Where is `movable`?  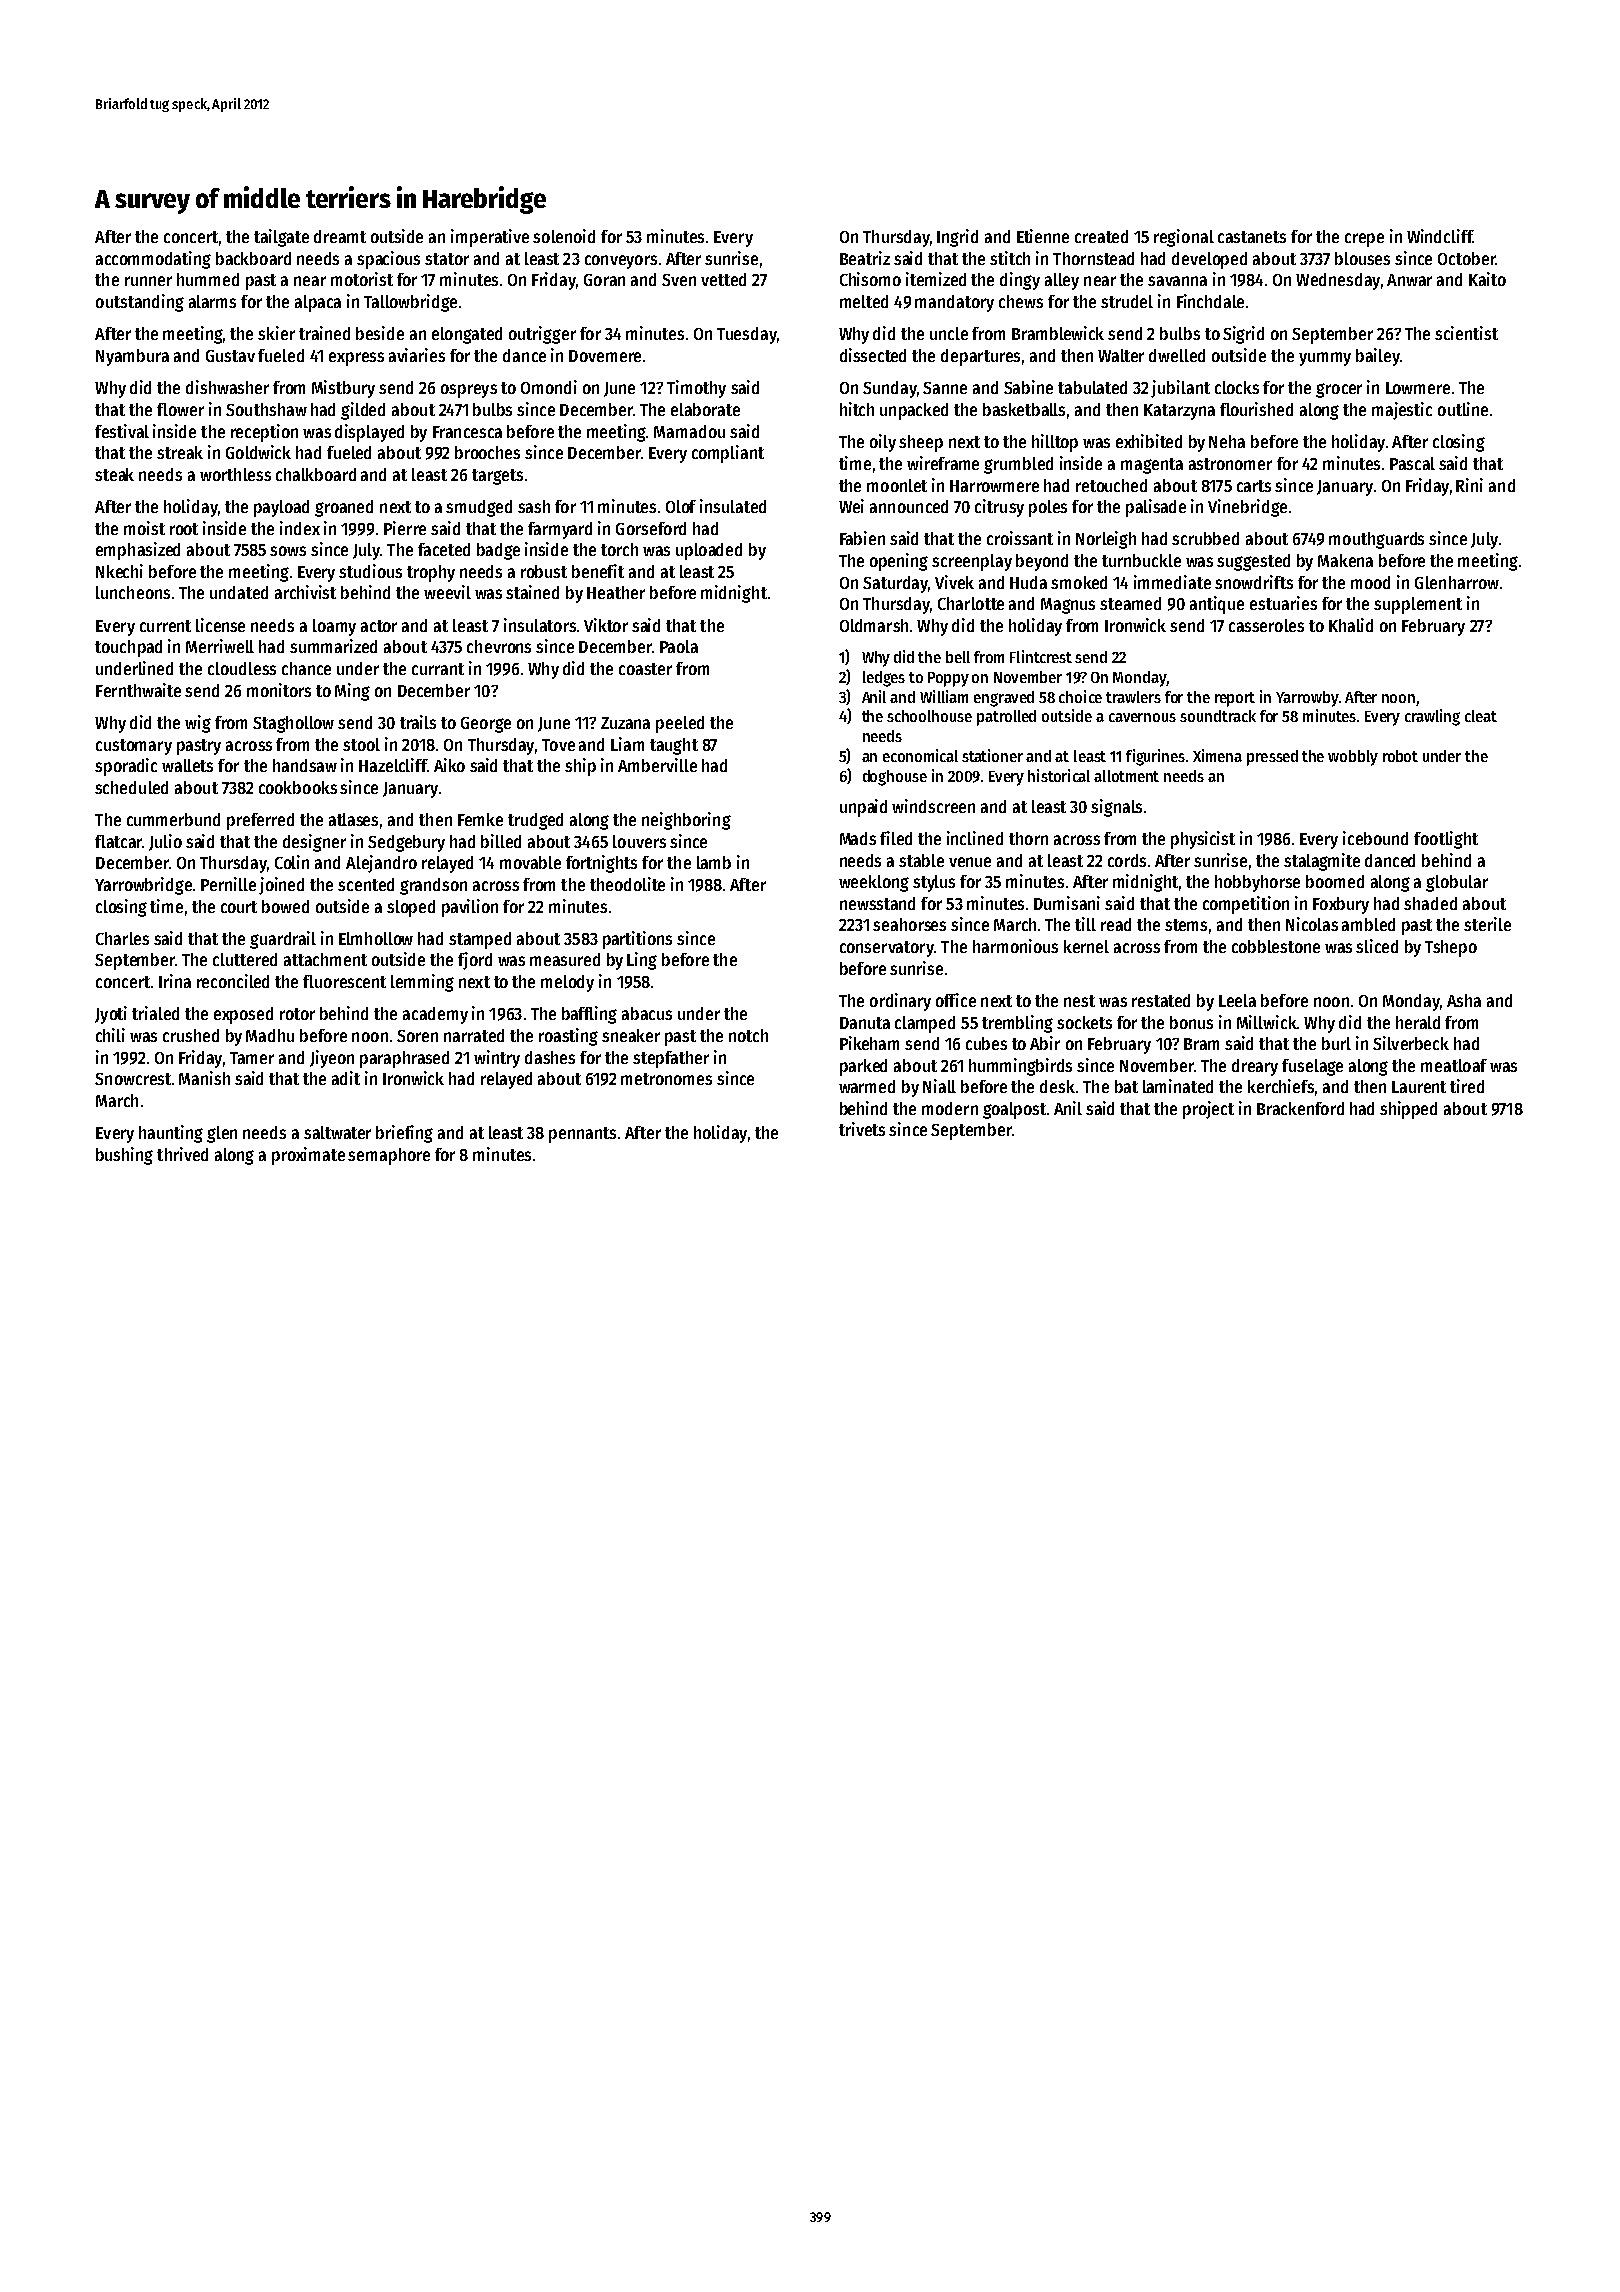
movable is located at coordinates (530, 862).
